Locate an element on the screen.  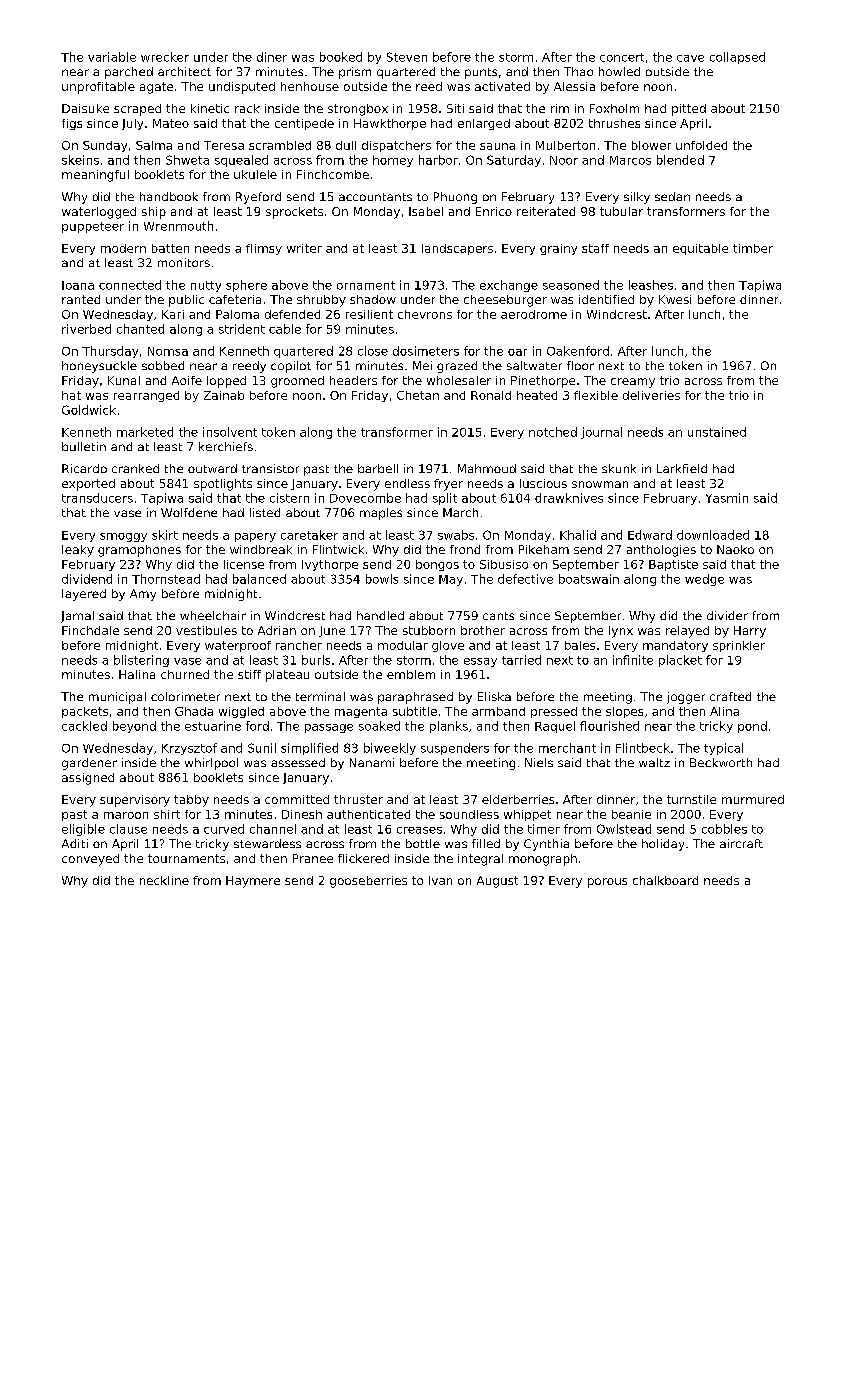
Thursday is located at coordinates (110, 352).
